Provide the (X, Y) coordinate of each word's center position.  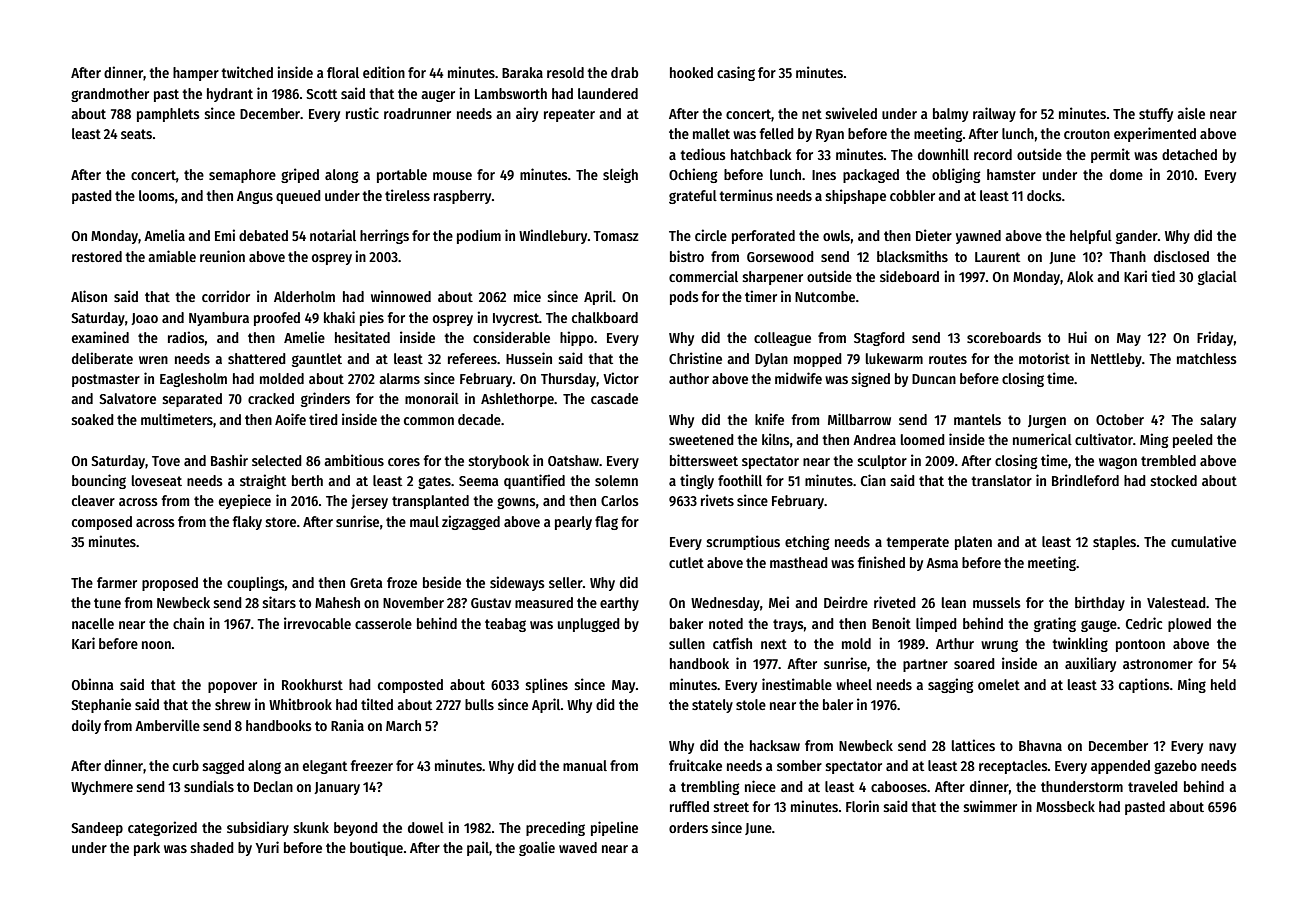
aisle (1191, 113)
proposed (170, 584)
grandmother (110, 95)
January (337, 788)
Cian (873, 480)
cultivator (1104, 439)
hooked (691, 72)
